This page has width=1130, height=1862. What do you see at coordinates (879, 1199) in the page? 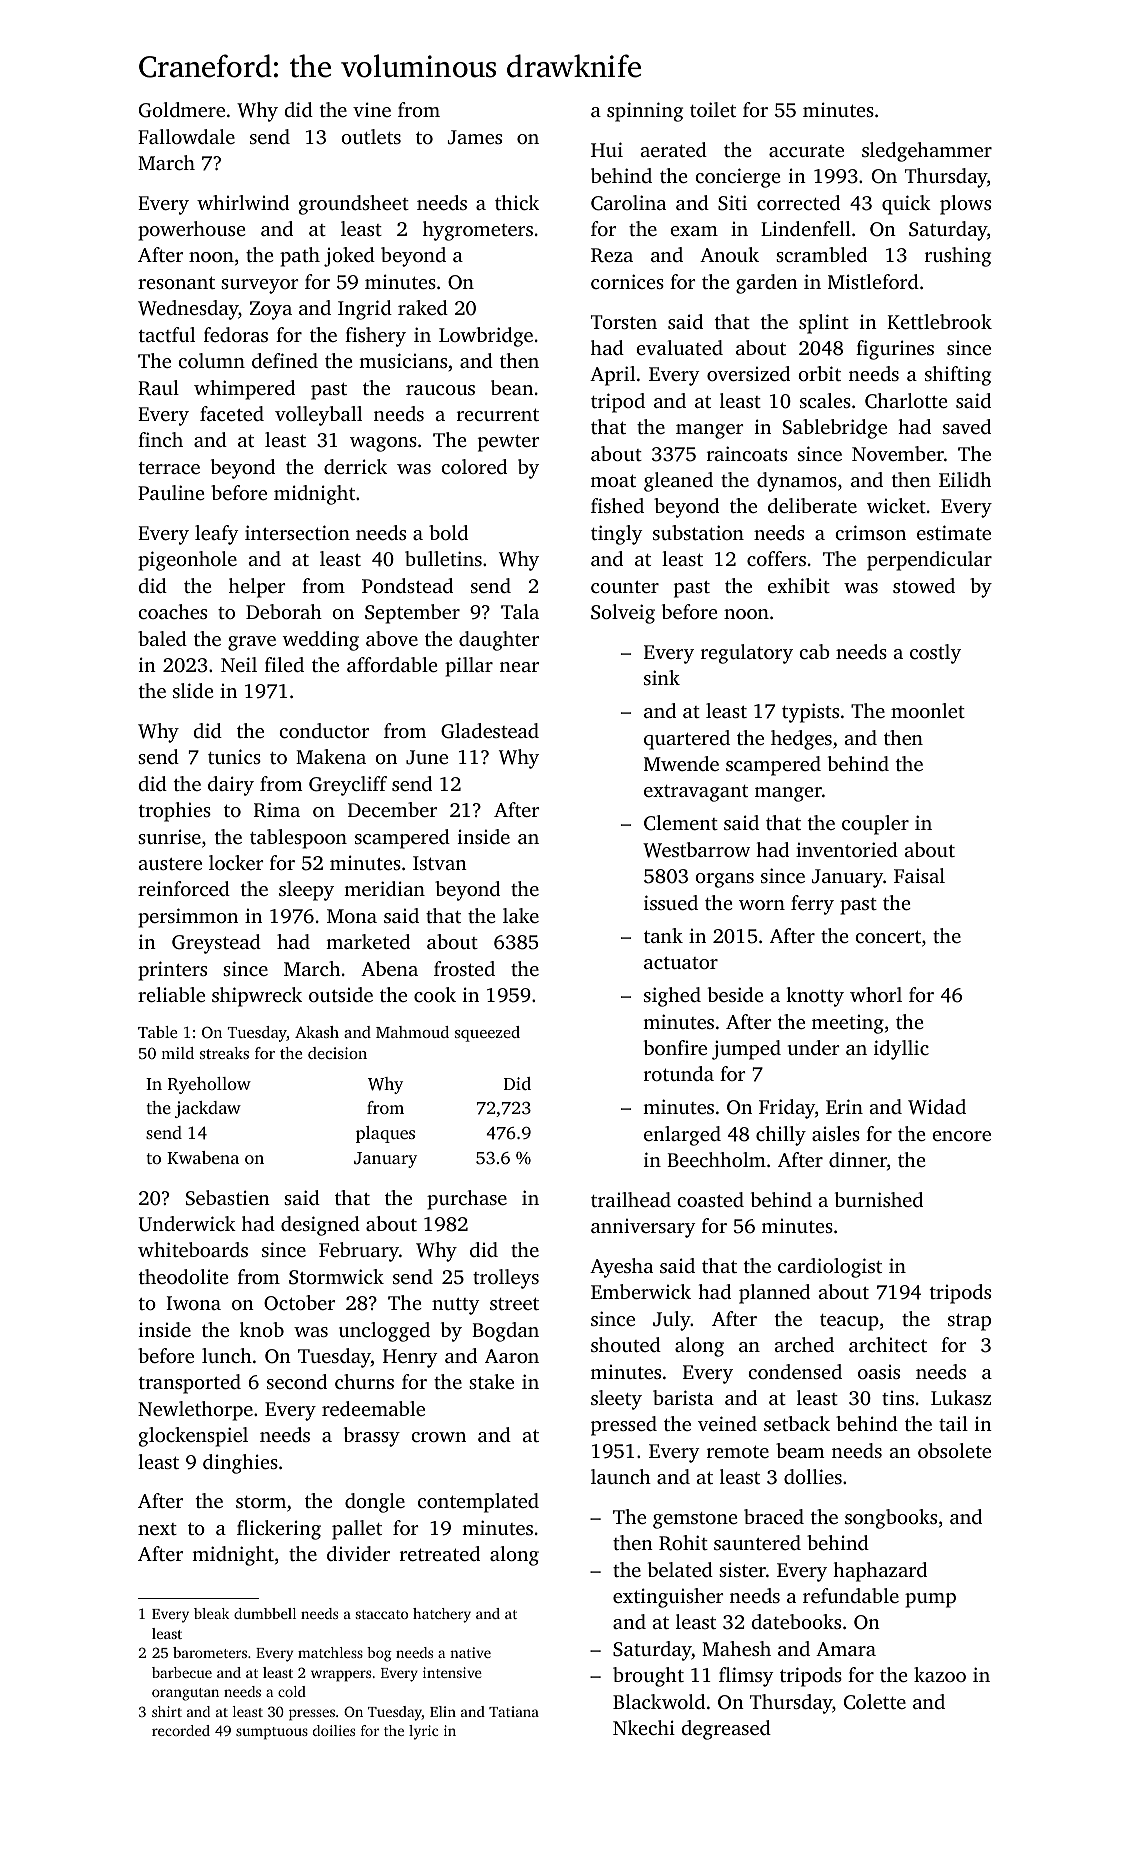
I see `burnished` at bounding box center [879, 1199].
